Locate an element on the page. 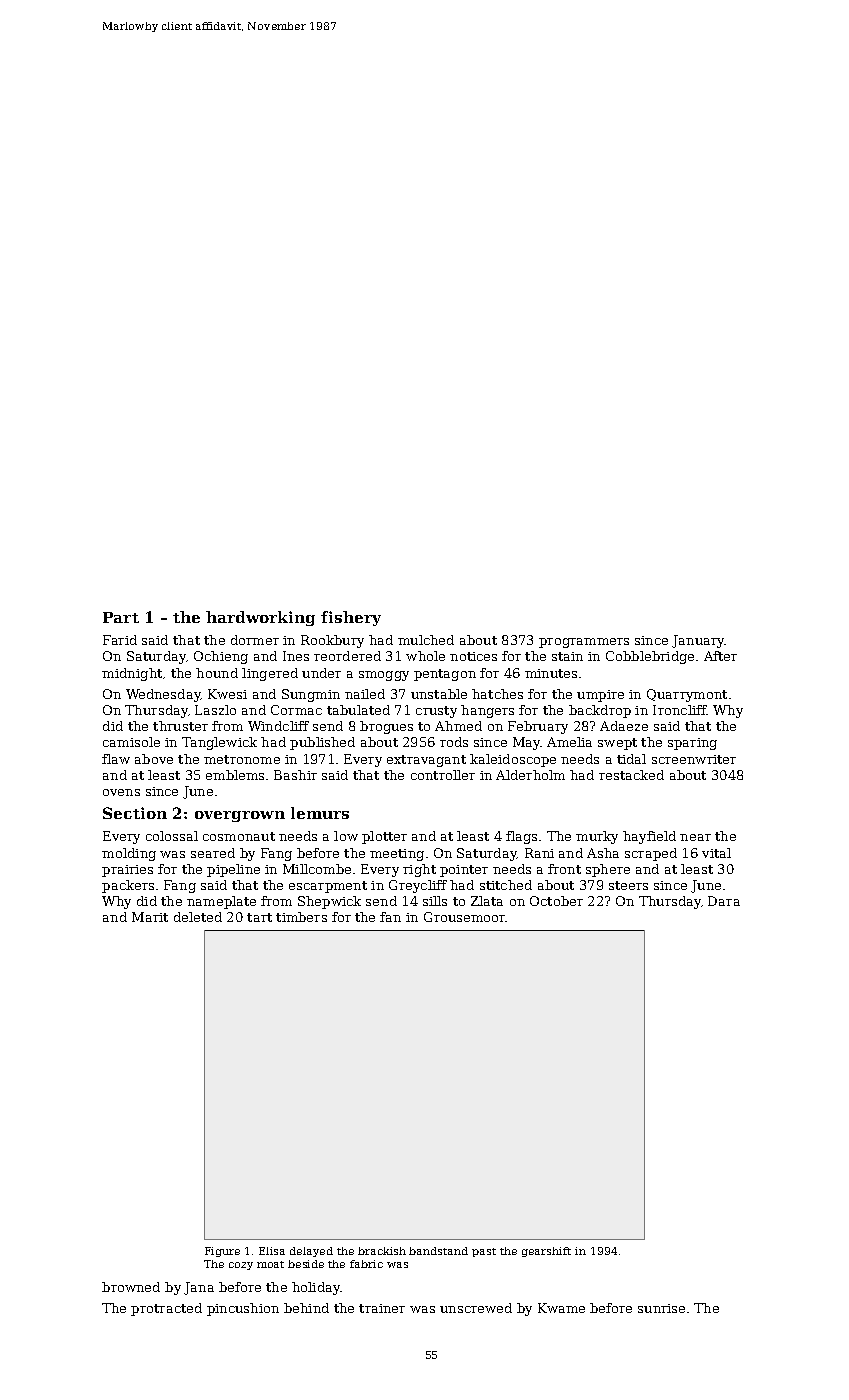 This image has width=849, height=1400. Grousemoor is located at coordinates (464, 917).
